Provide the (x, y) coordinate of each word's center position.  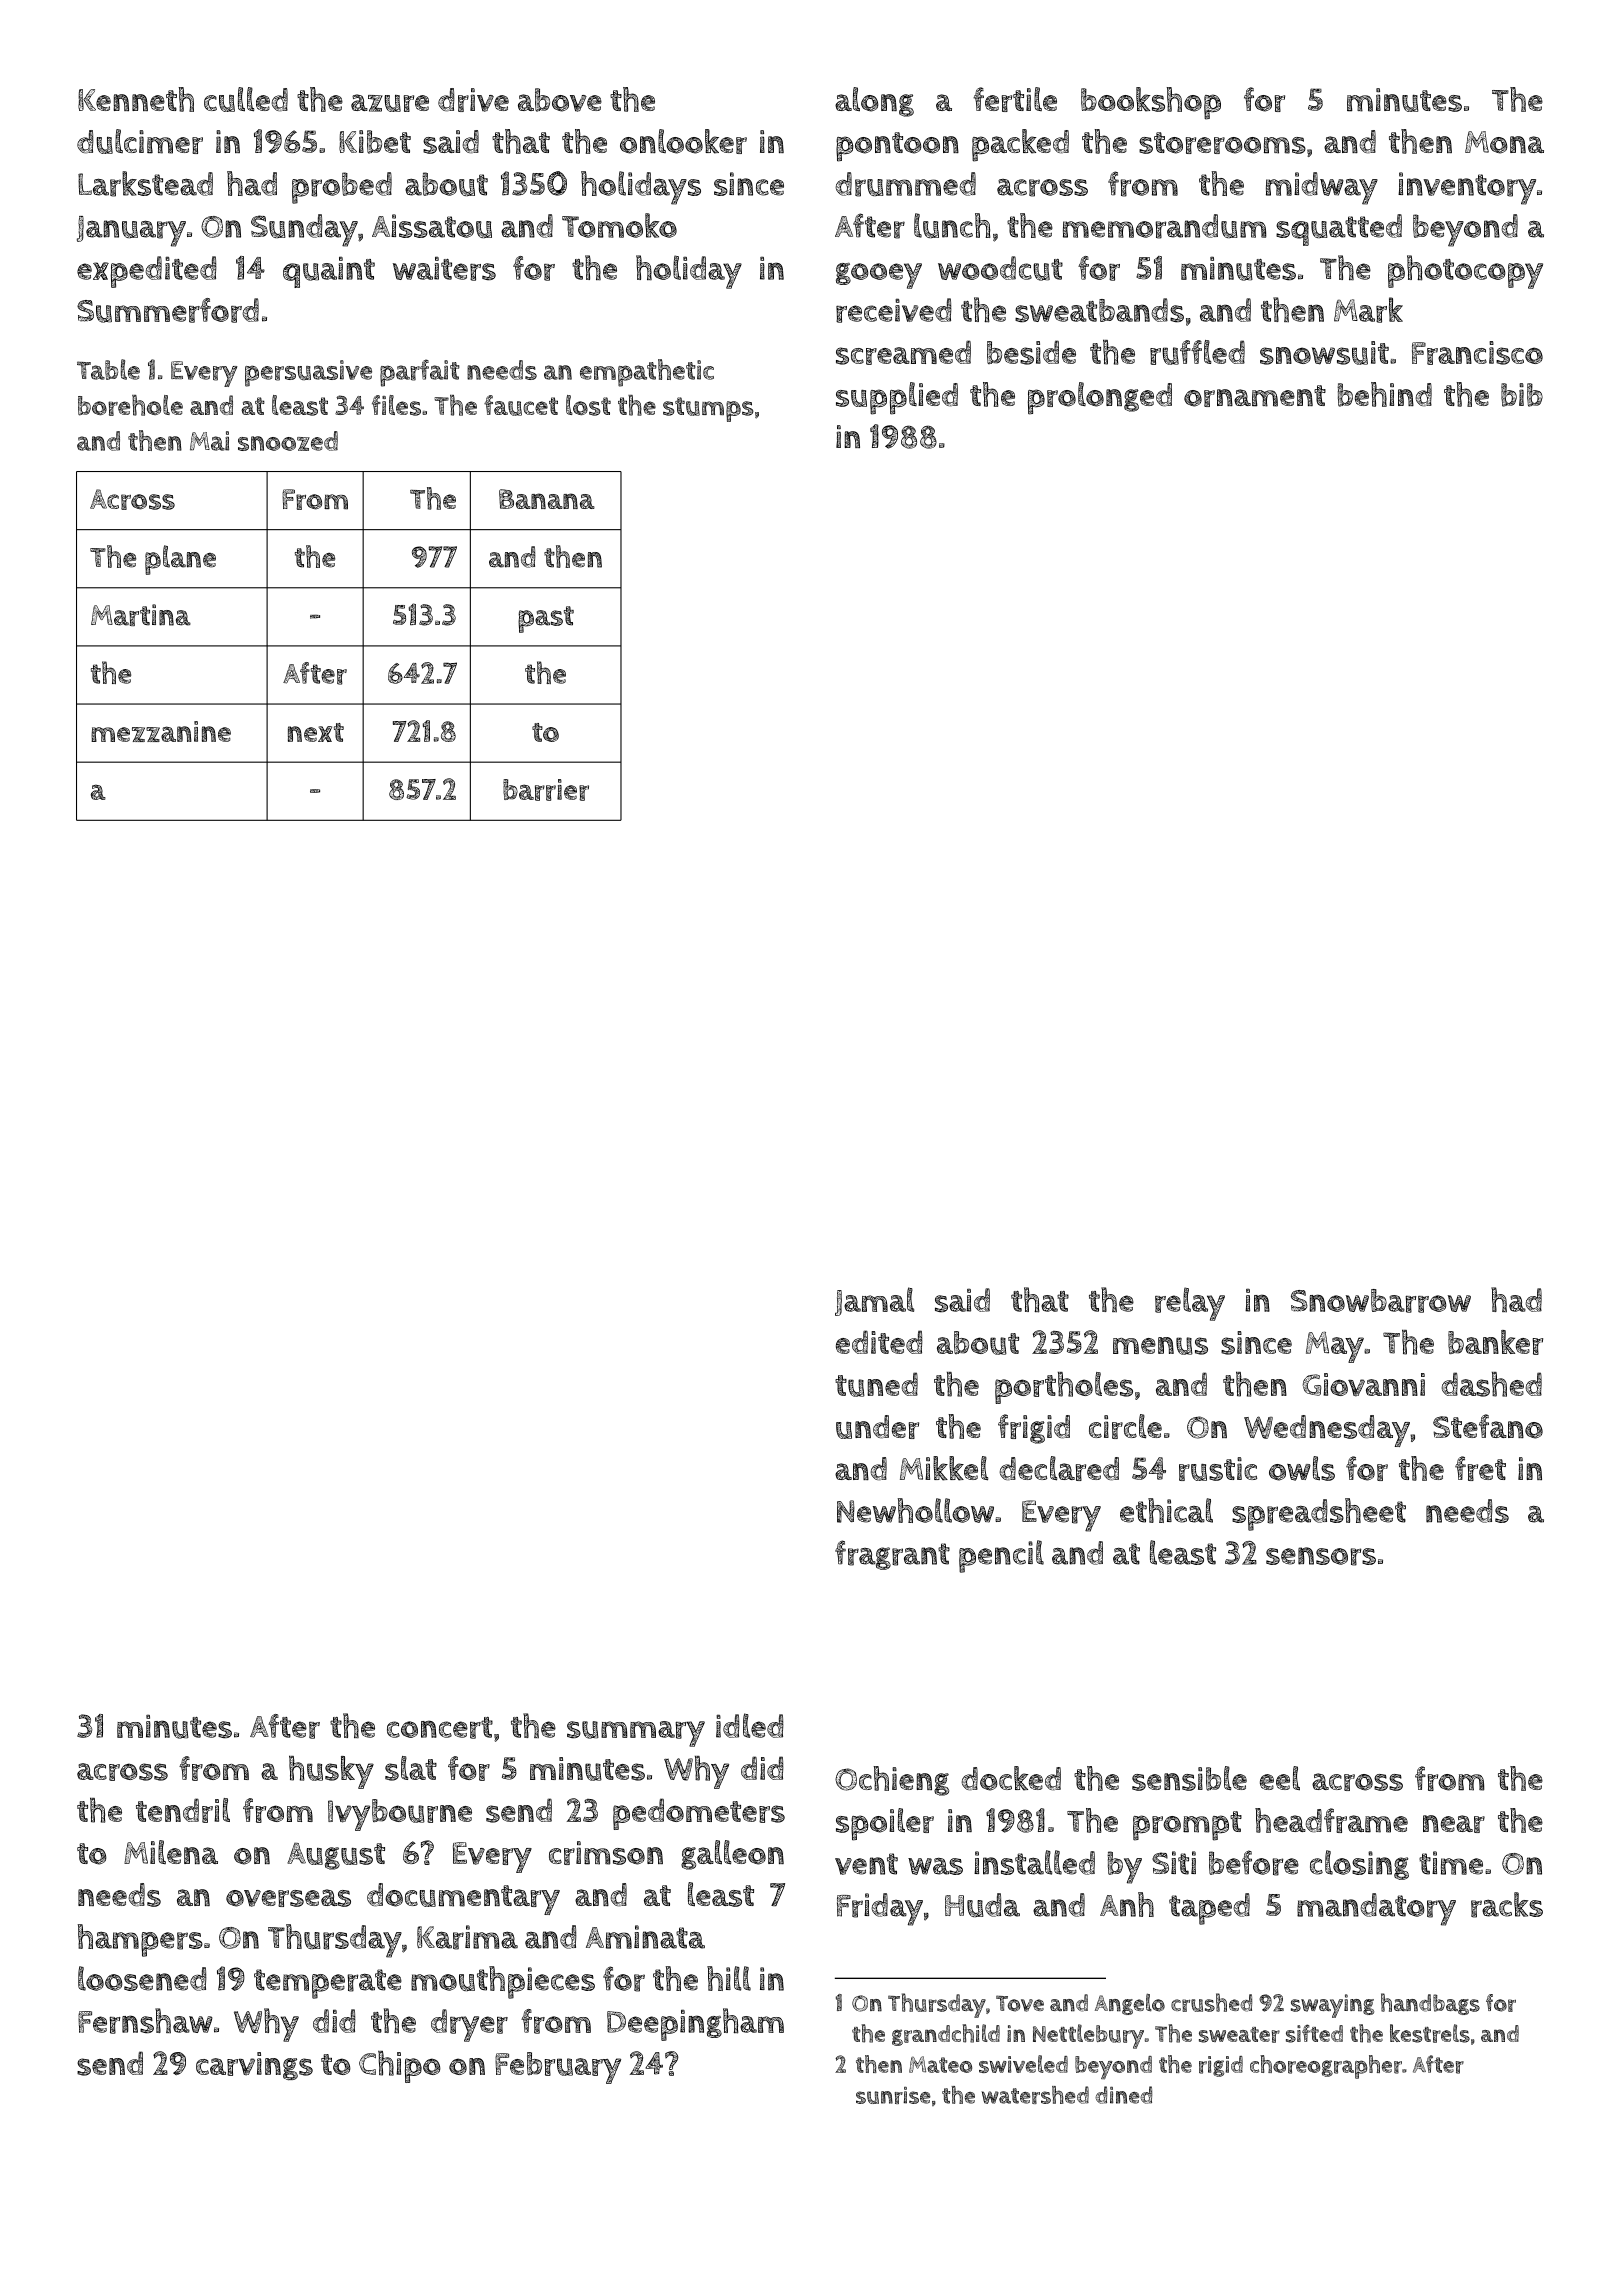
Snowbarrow (1381, 1301)
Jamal (874, 1301)
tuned (876, 1384)
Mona (1504, 142)
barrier (546, 790)
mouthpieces (503, 1982)
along (874, 102)
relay (1190, 1304)
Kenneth (136, 99)
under (877, 1427)
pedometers (699, 1814)
